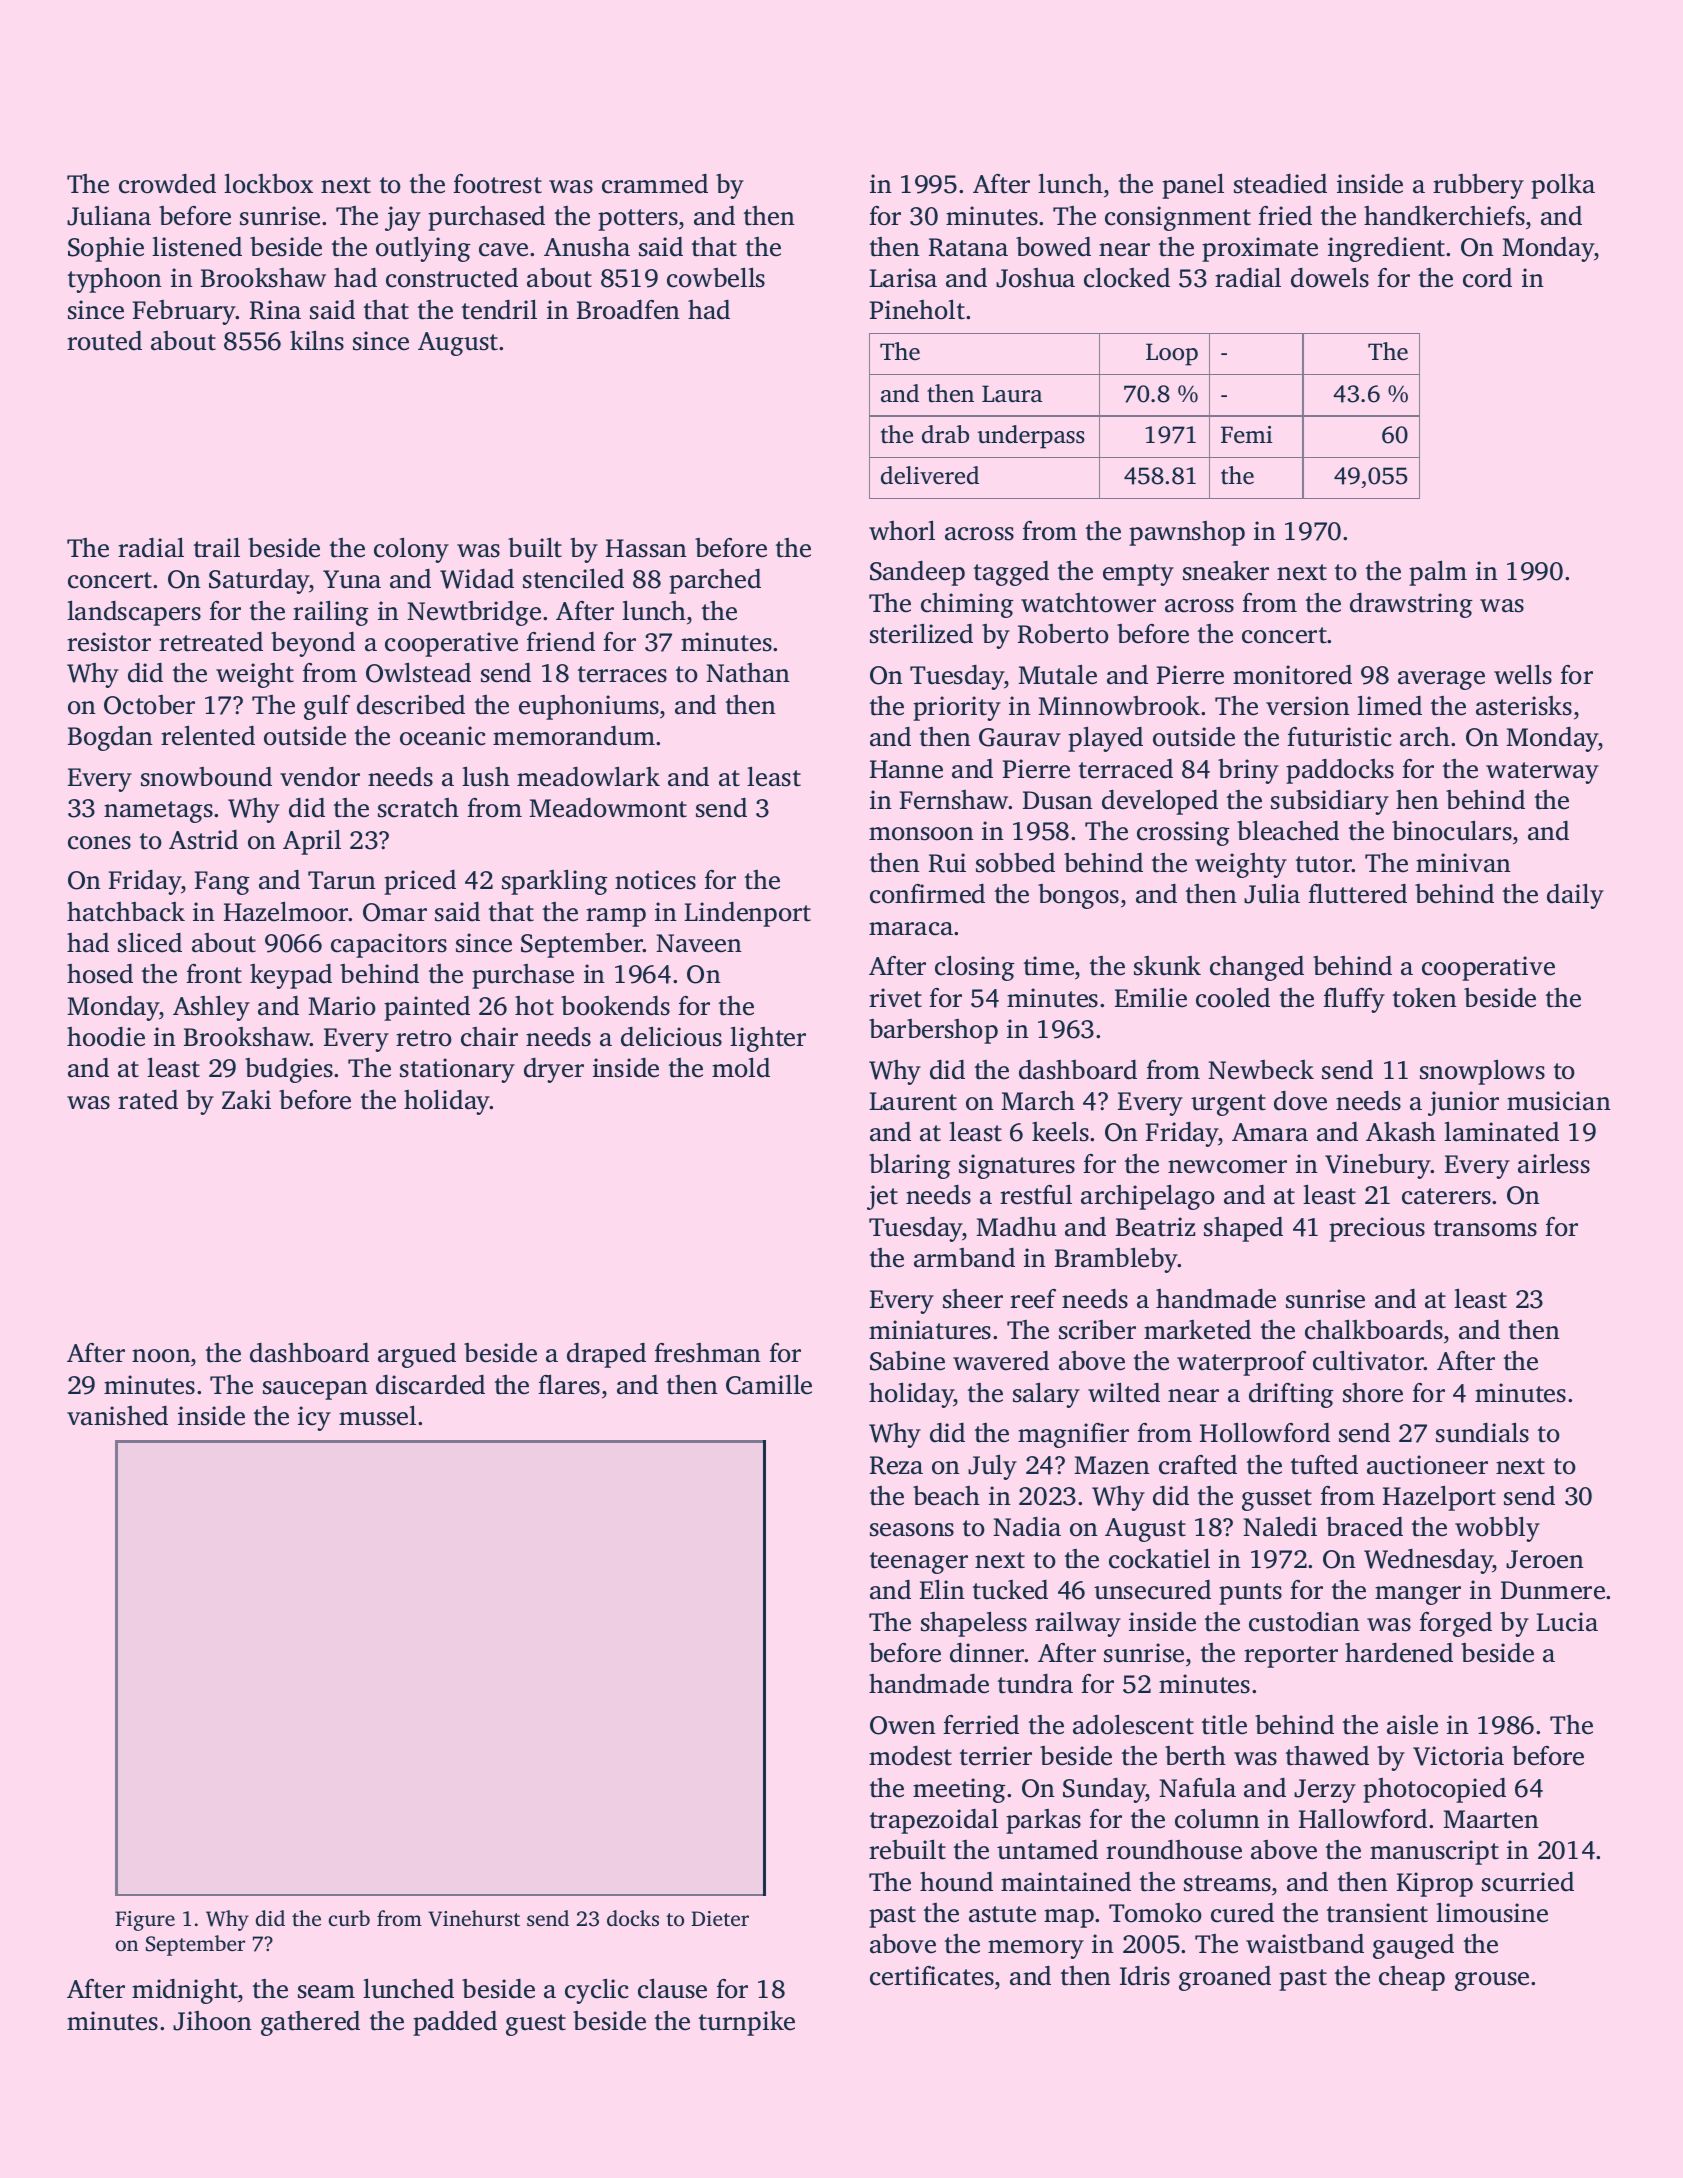  Describe the element at coordinates (310, 2023) in the image. I see `gathered` at that location.
